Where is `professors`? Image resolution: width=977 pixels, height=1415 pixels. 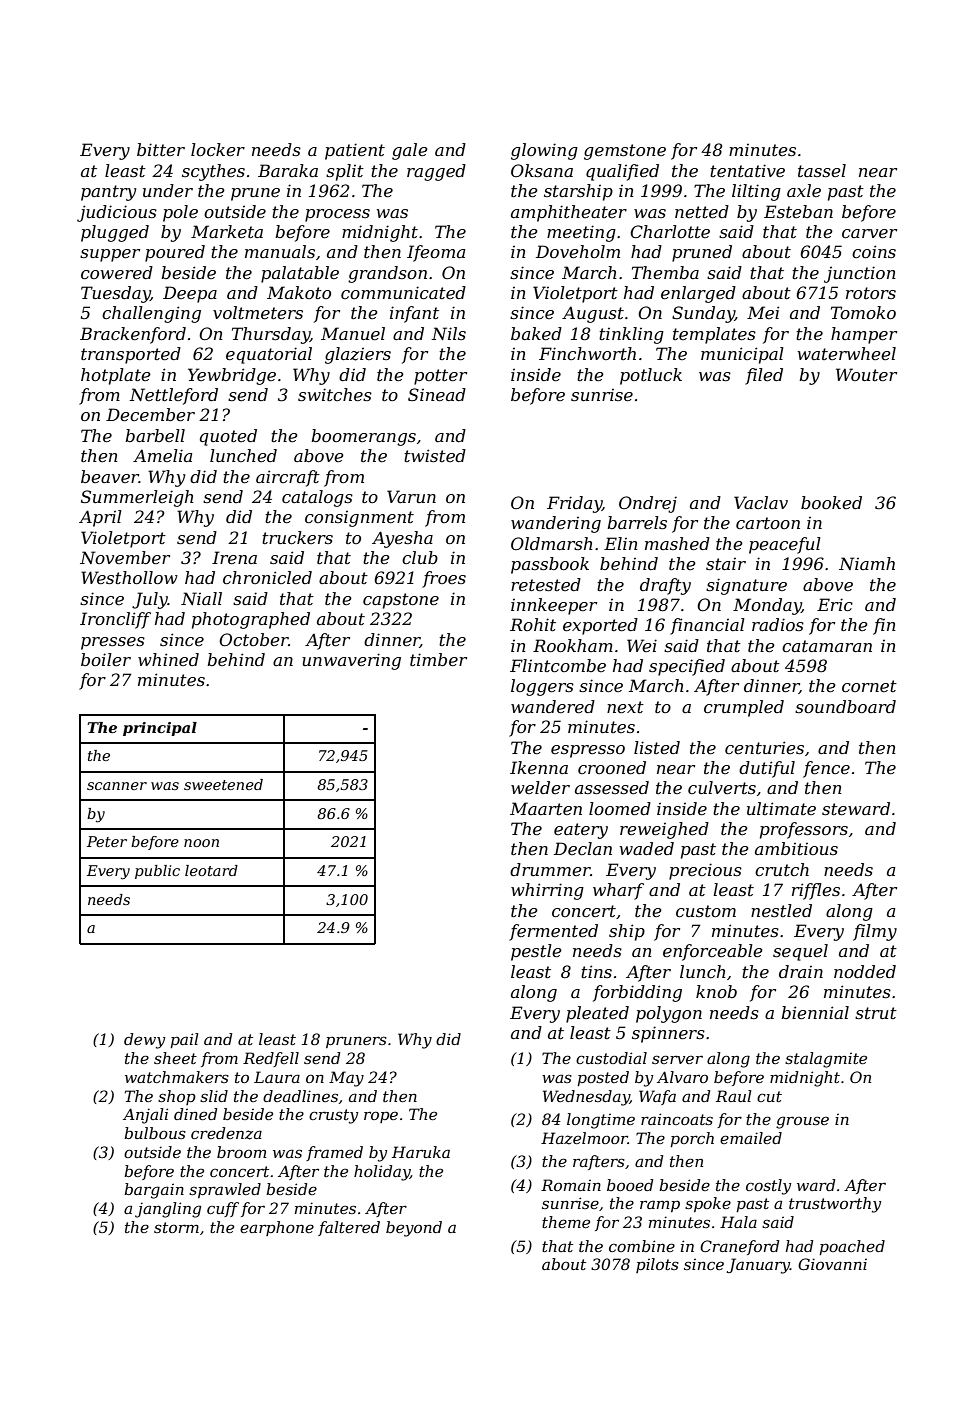
professors is located at coordinates (804, 830).
